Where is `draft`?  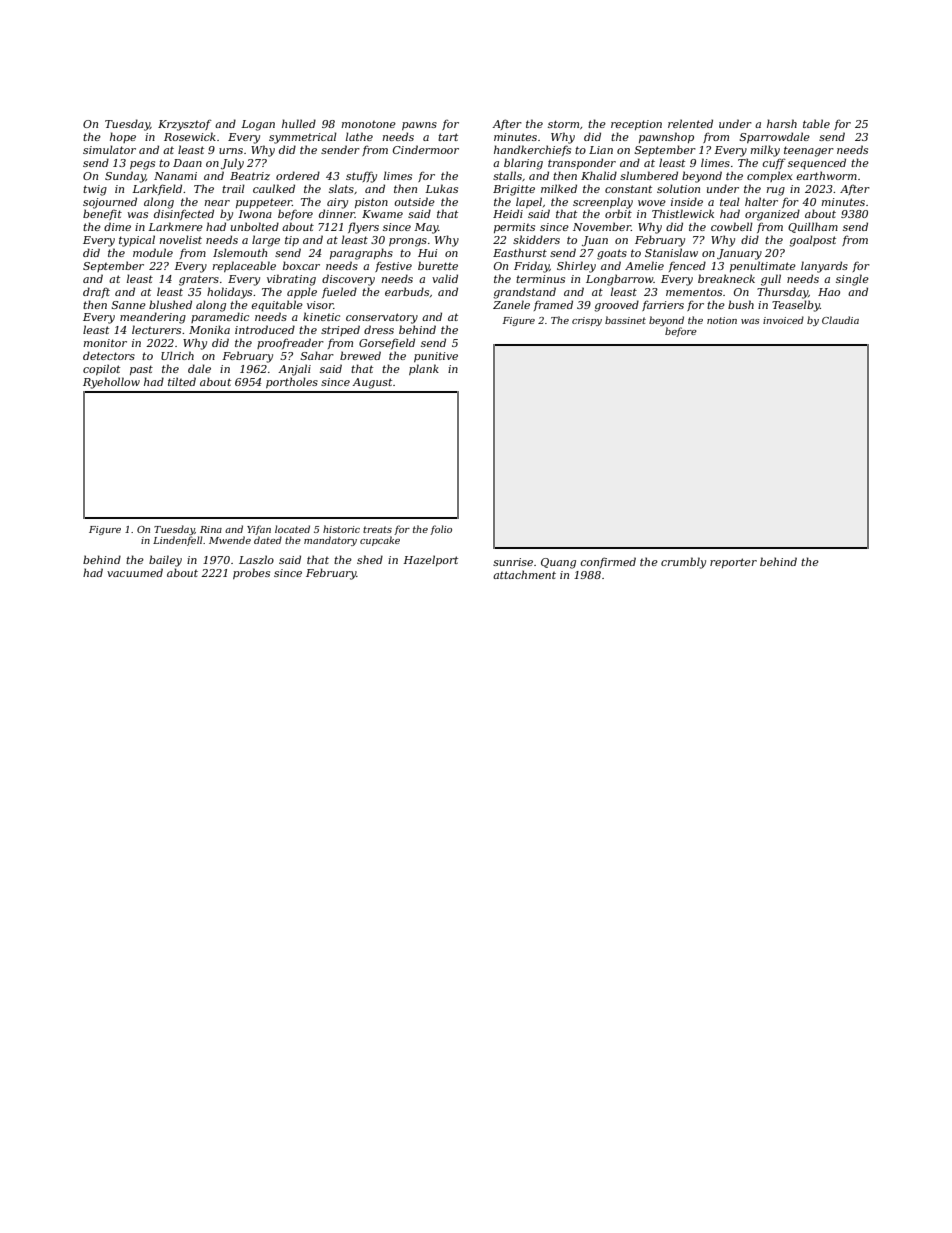 draft is located at coordinates (96, 292).
